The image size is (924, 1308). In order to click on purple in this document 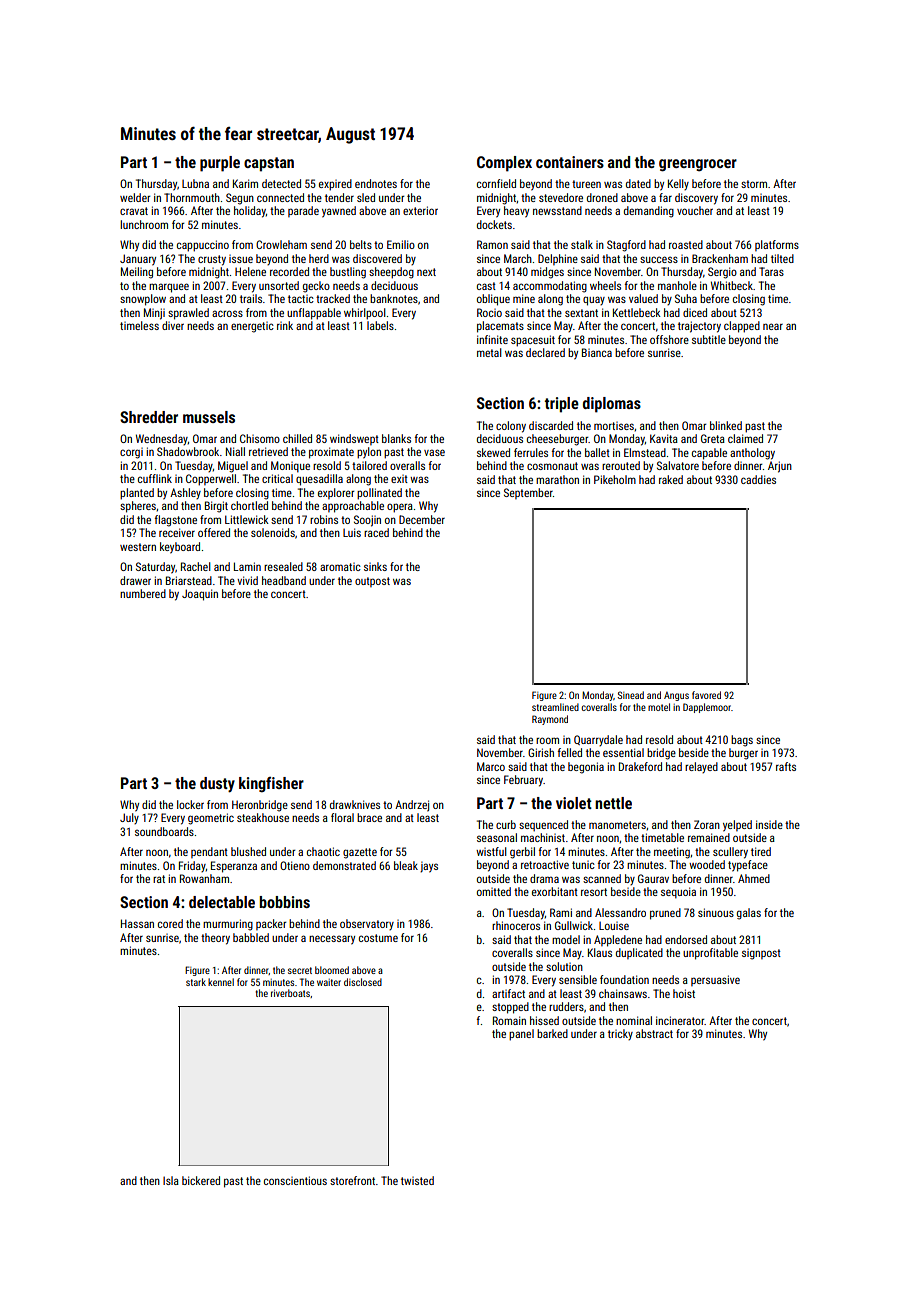, I will do `click(220, 164)`.
